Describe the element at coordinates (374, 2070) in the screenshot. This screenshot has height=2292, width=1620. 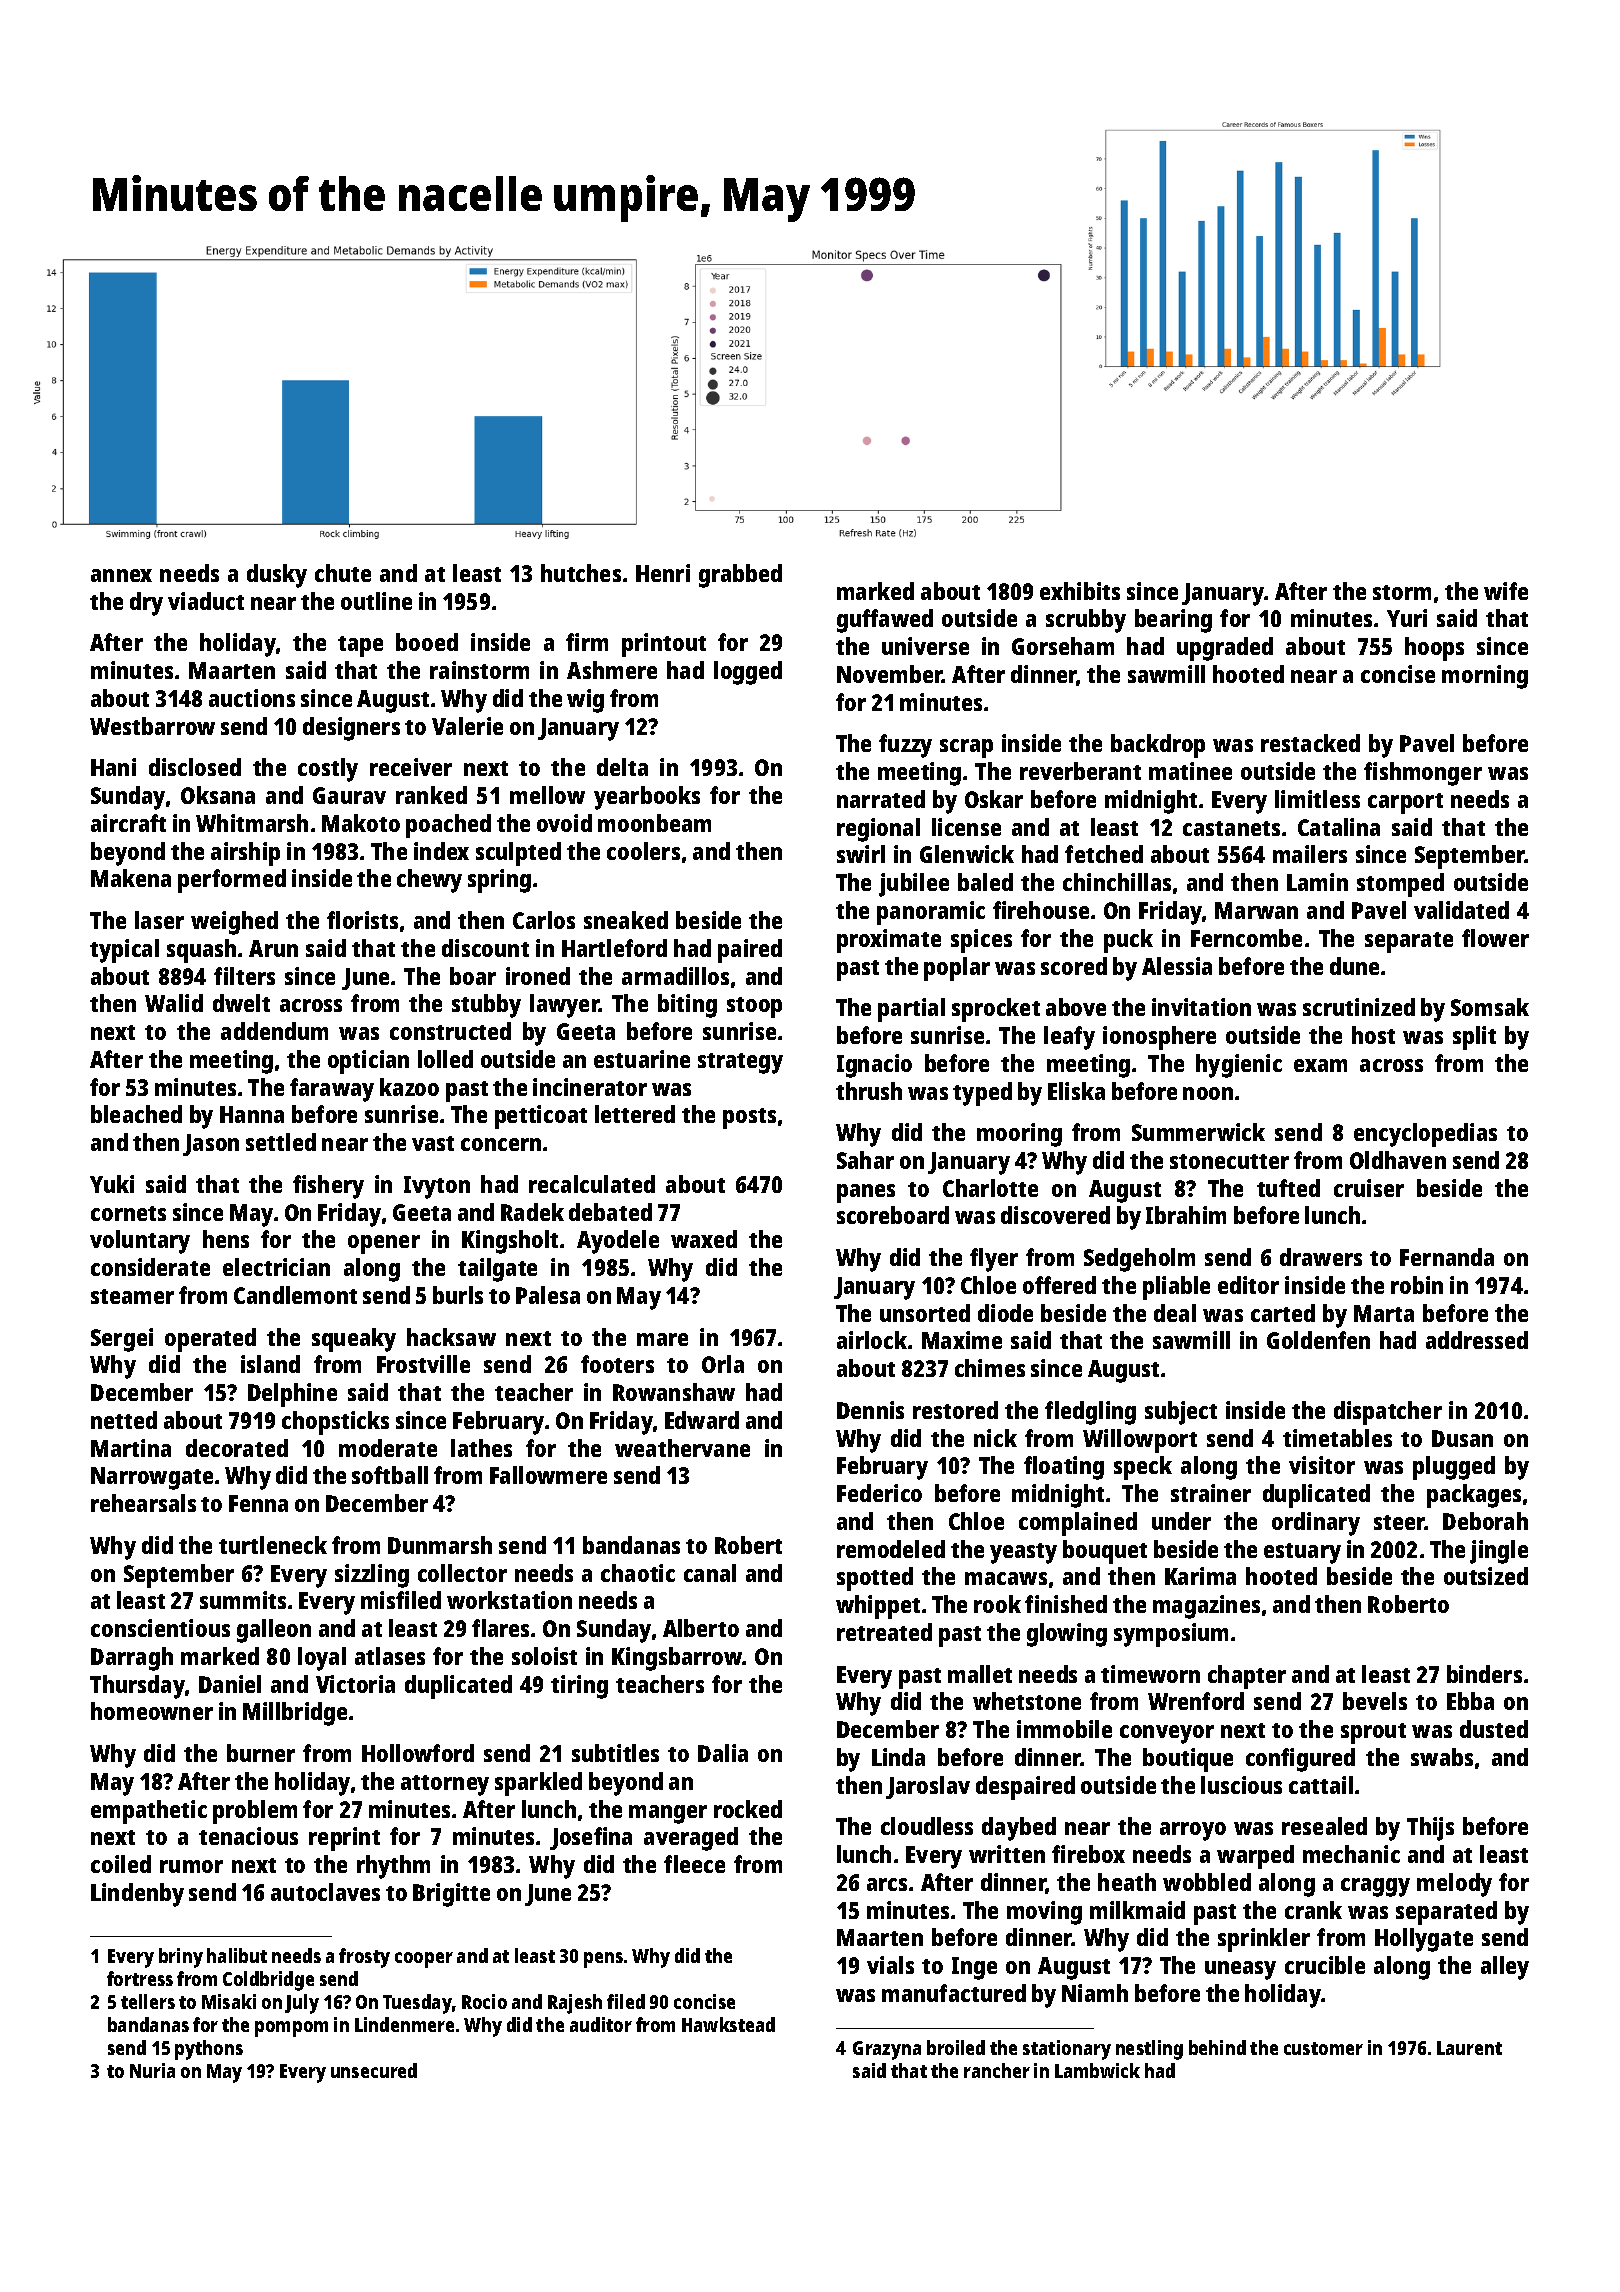
I see `unsecured` at that location.
